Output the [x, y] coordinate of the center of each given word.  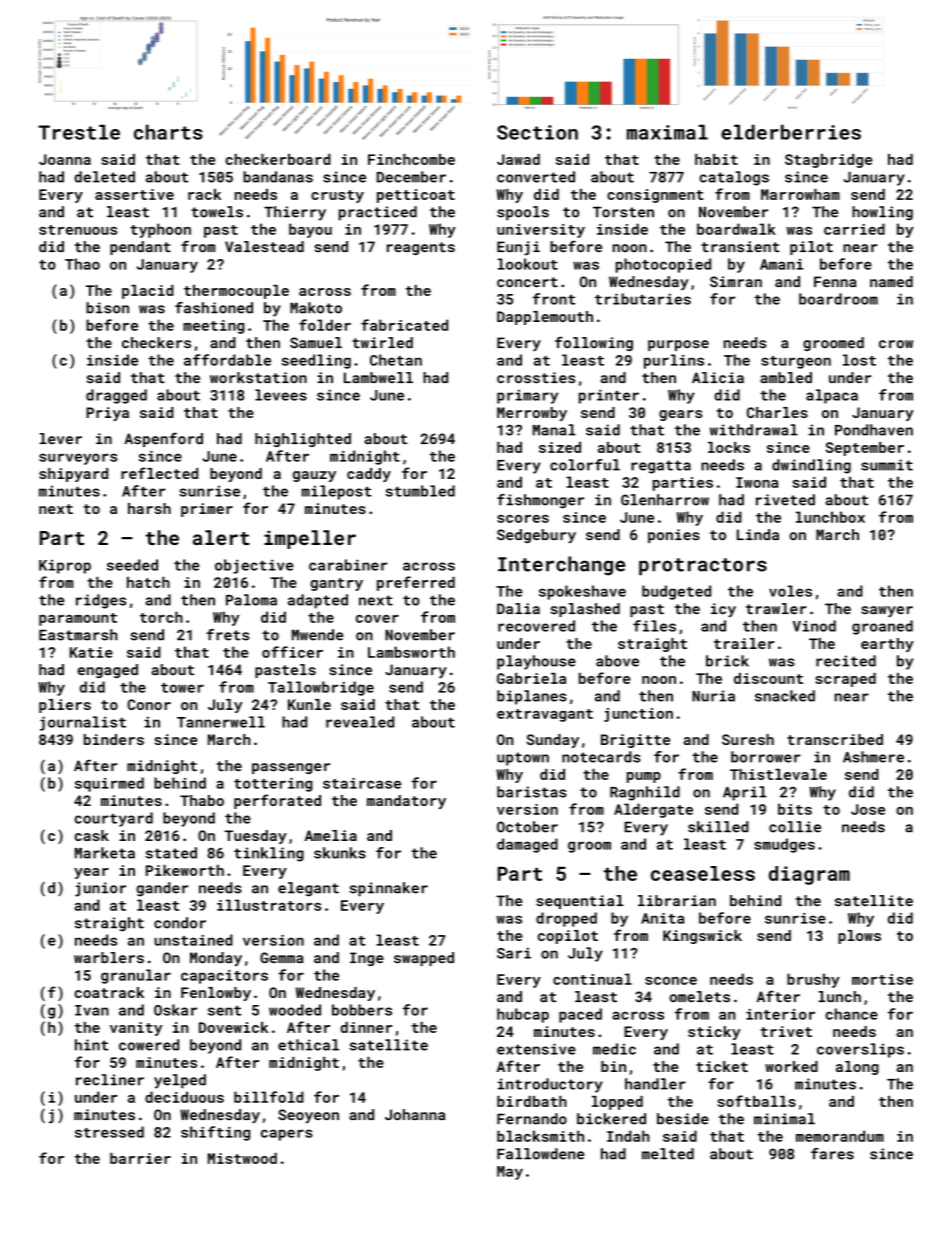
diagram [809, 875]
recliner [110, 1080]
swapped [424, 959]
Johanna [415, 1115]
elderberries [791, 132]
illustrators [269, 905]
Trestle [79, 132]
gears [680, 415]
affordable [227, 360]
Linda [758, 534]
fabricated [404, 325]
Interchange [561, 566]
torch [161, 617]
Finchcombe [411, 159]
